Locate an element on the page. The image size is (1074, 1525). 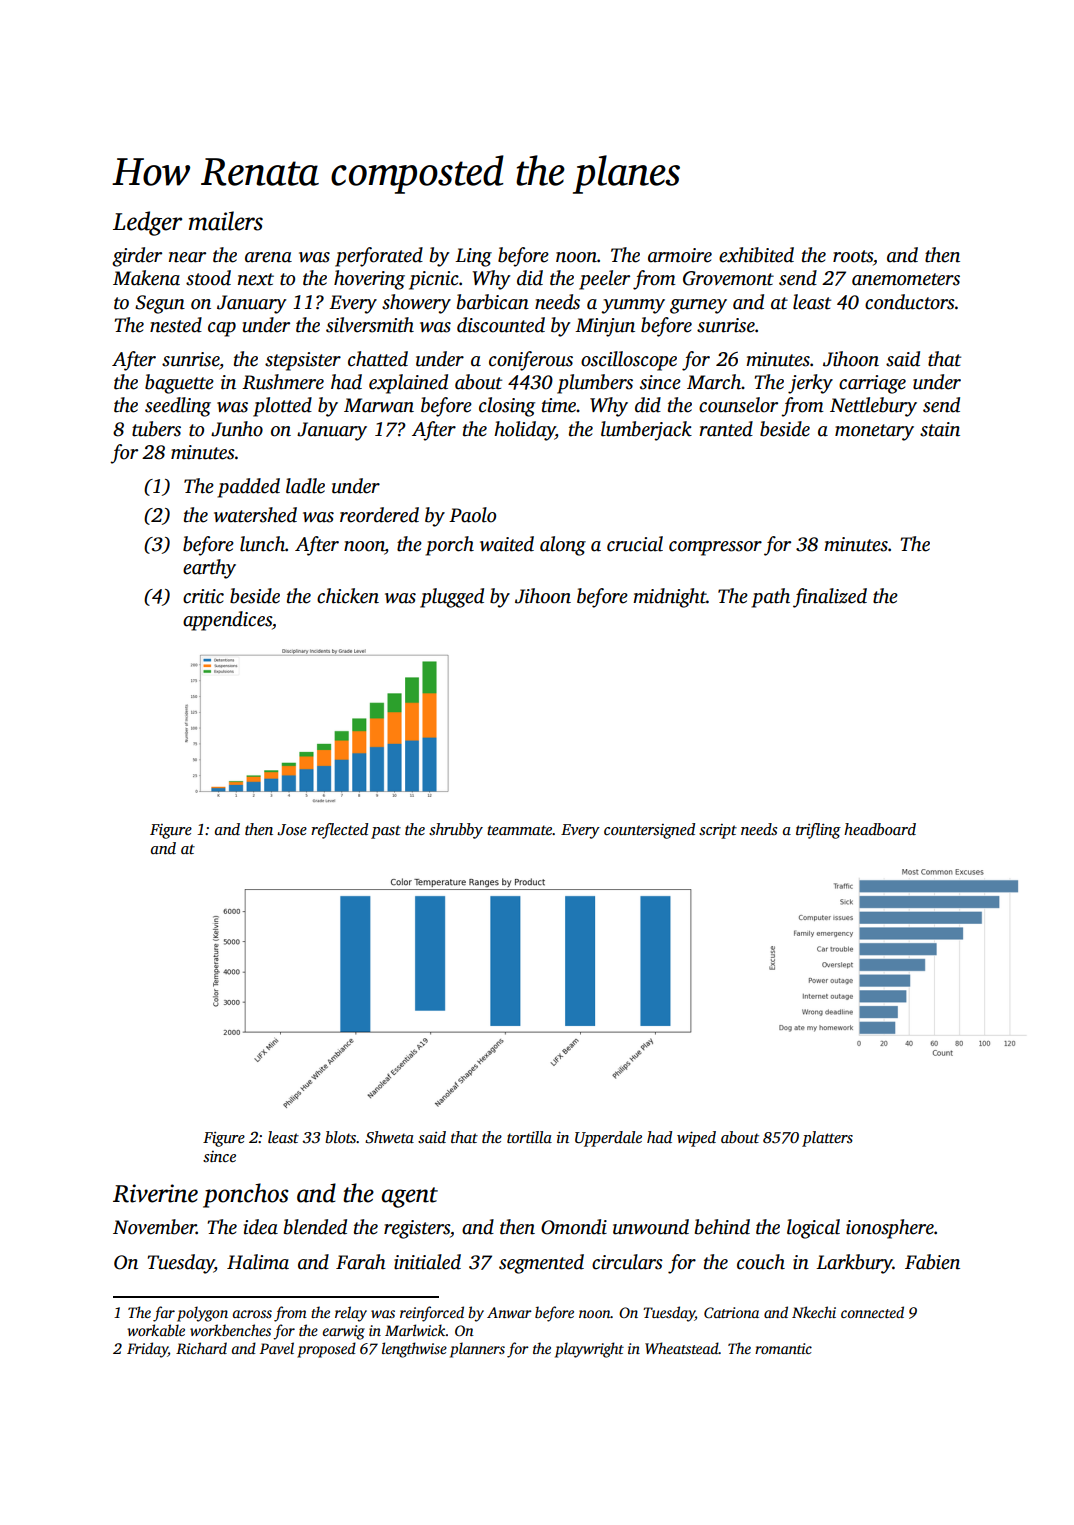
silversmith is located at coordinates (370, 325).
